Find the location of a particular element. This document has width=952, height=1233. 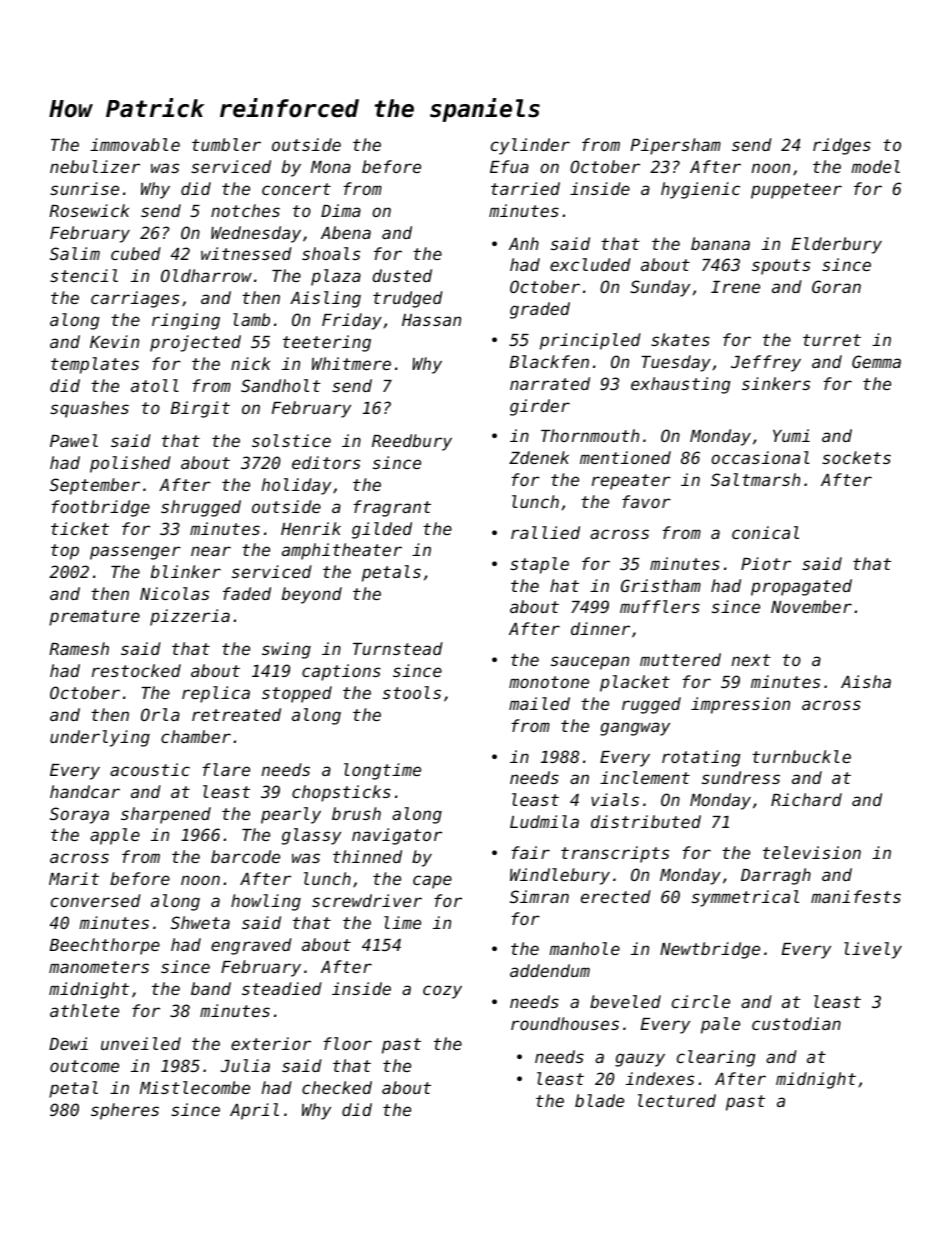

propagated is located at coordinates (801, 587).
